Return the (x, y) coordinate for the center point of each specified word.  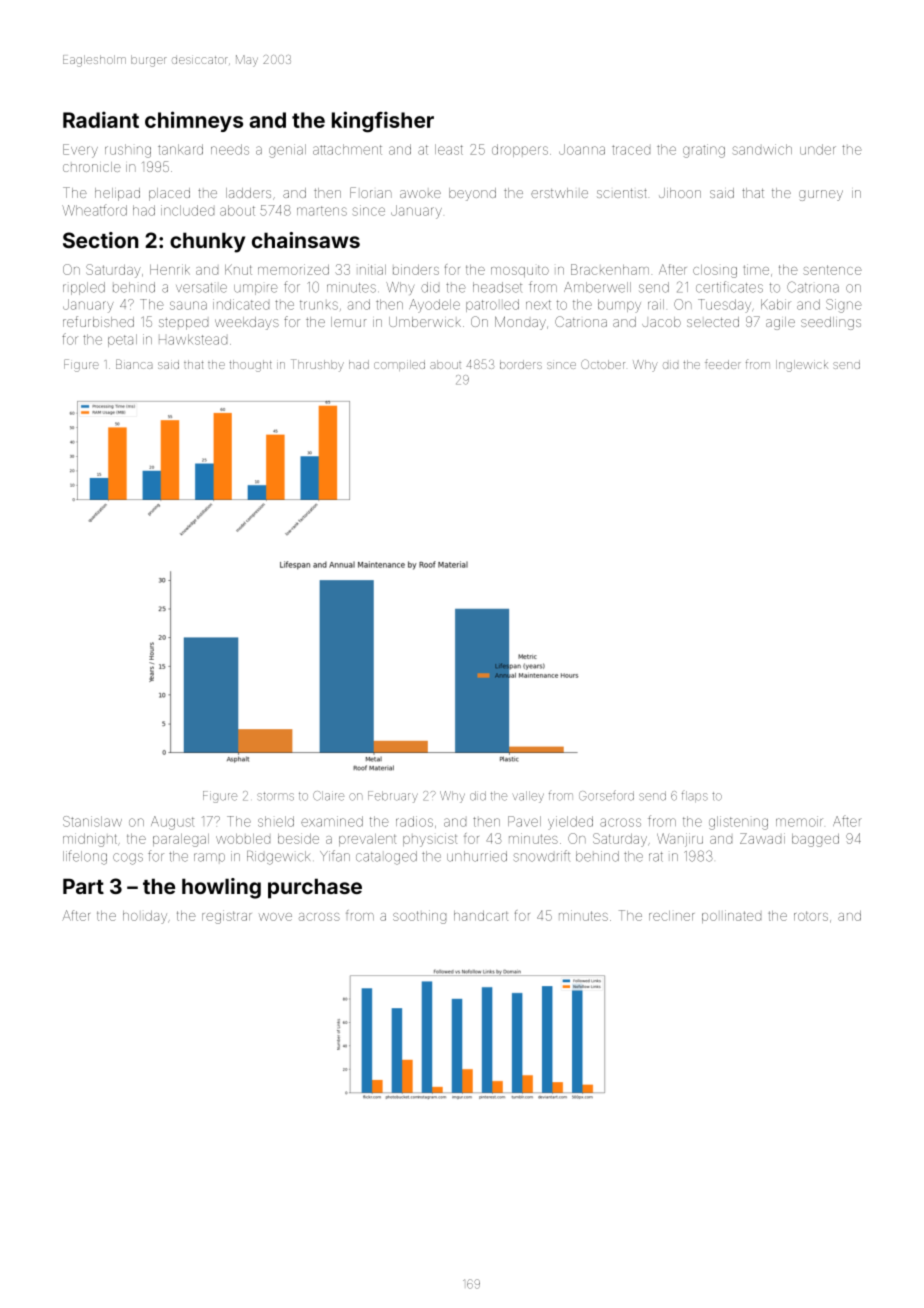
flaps (695, 796)
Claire (328, 796)
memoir (799, 821)
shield (276, 821)
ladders (248, 193)
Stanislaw (92, 821)
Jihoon (680, 193)
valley (528, 797)
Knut (238, 269)
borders (521, 364)
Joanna (582, 149)
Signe (844, 306)
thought (250, 366)
